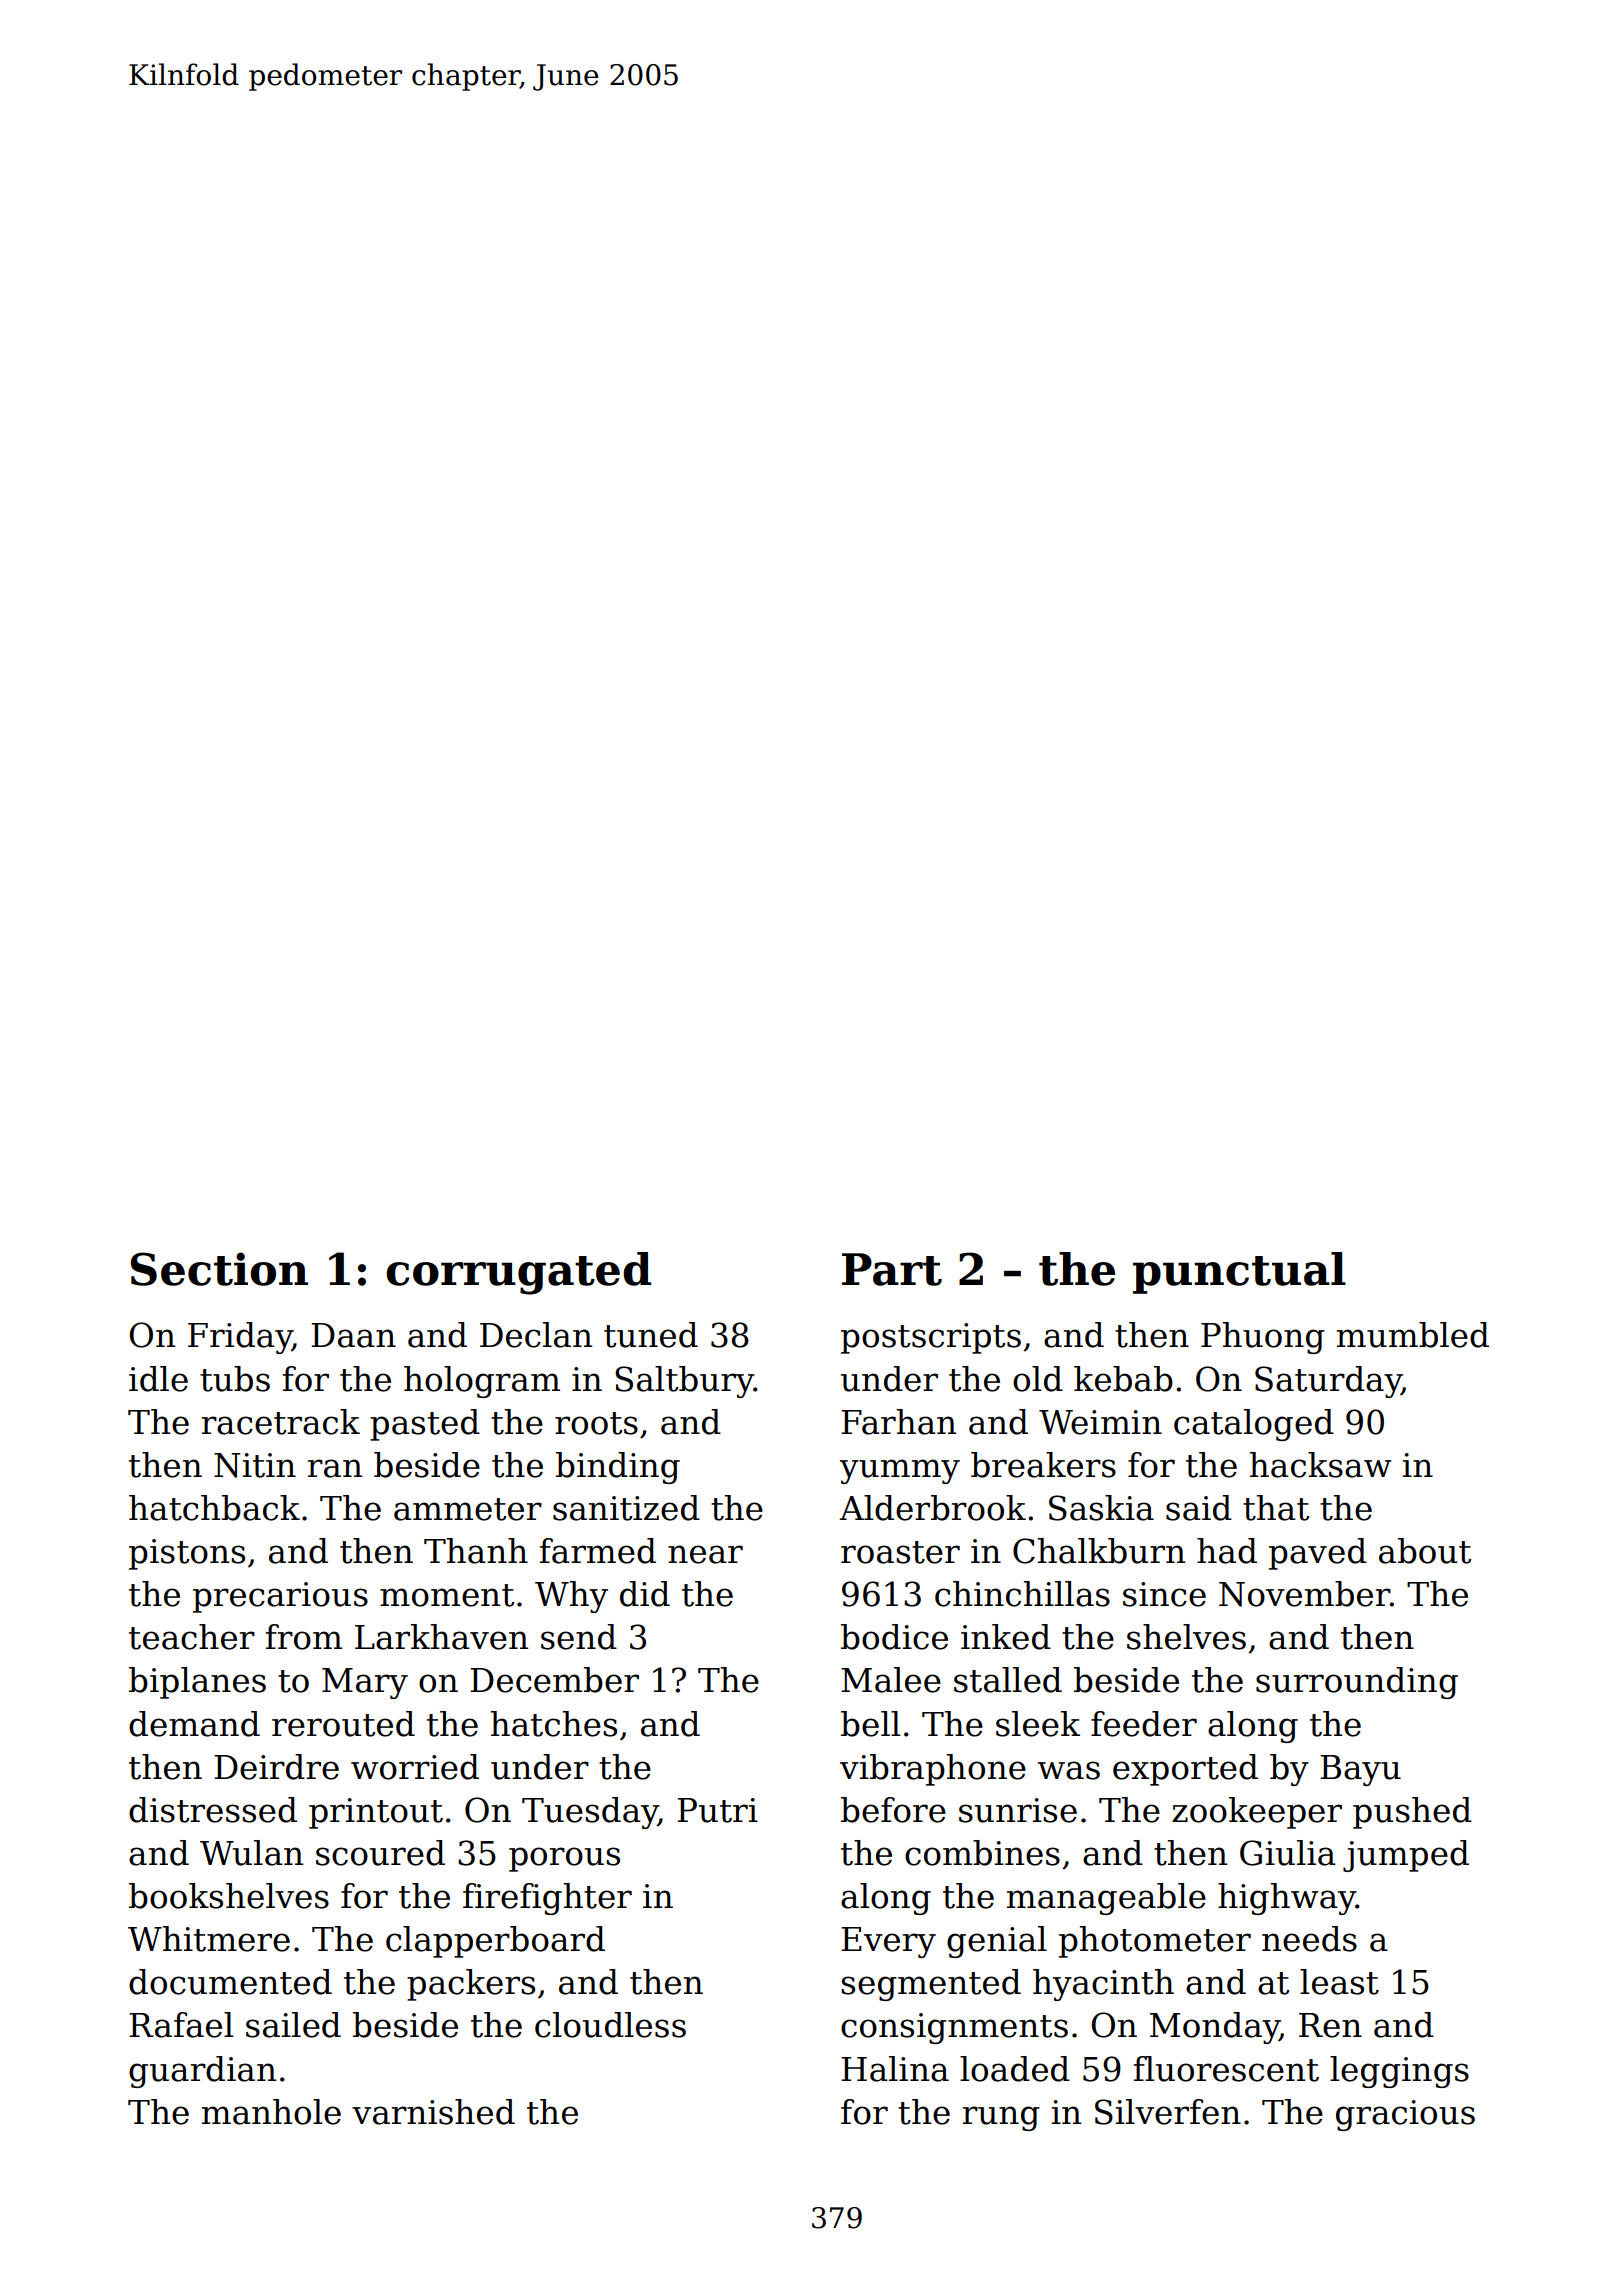  Describe the element at coordinates (214, 1508) in the page. I see `hatchback` at that location.
